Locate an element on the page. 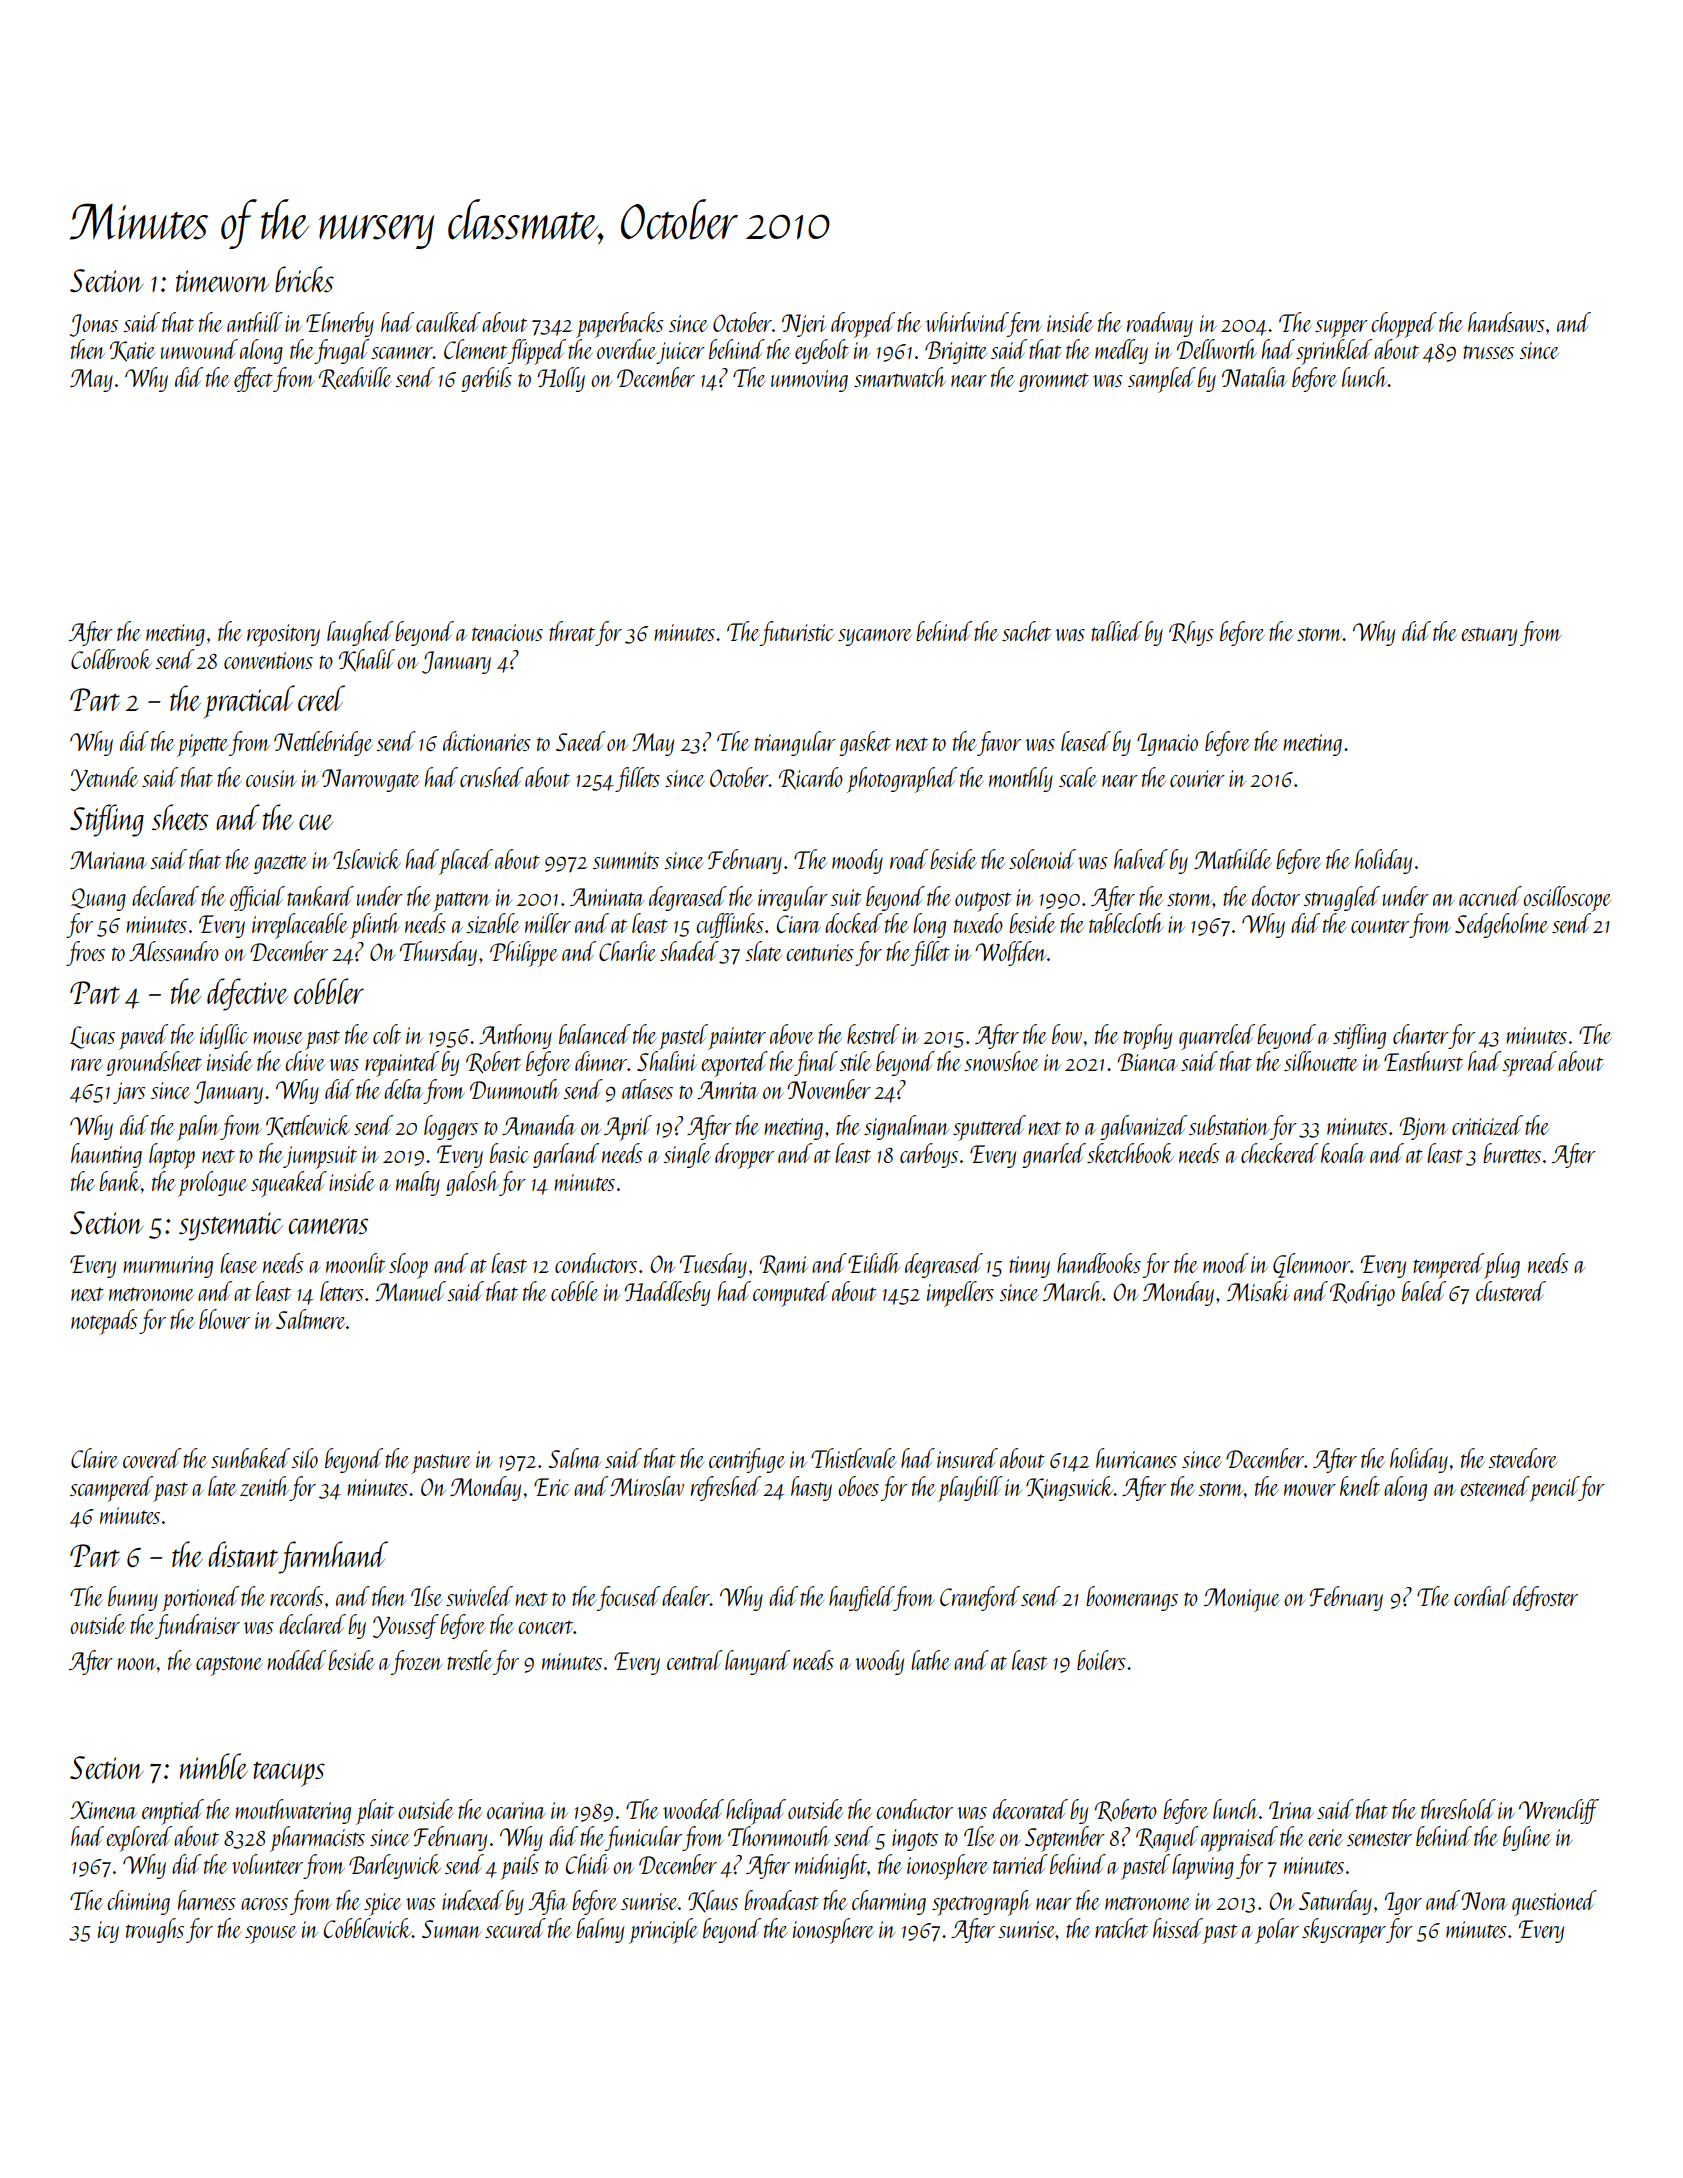  volunteer is located at coordinates (267, 1864).
